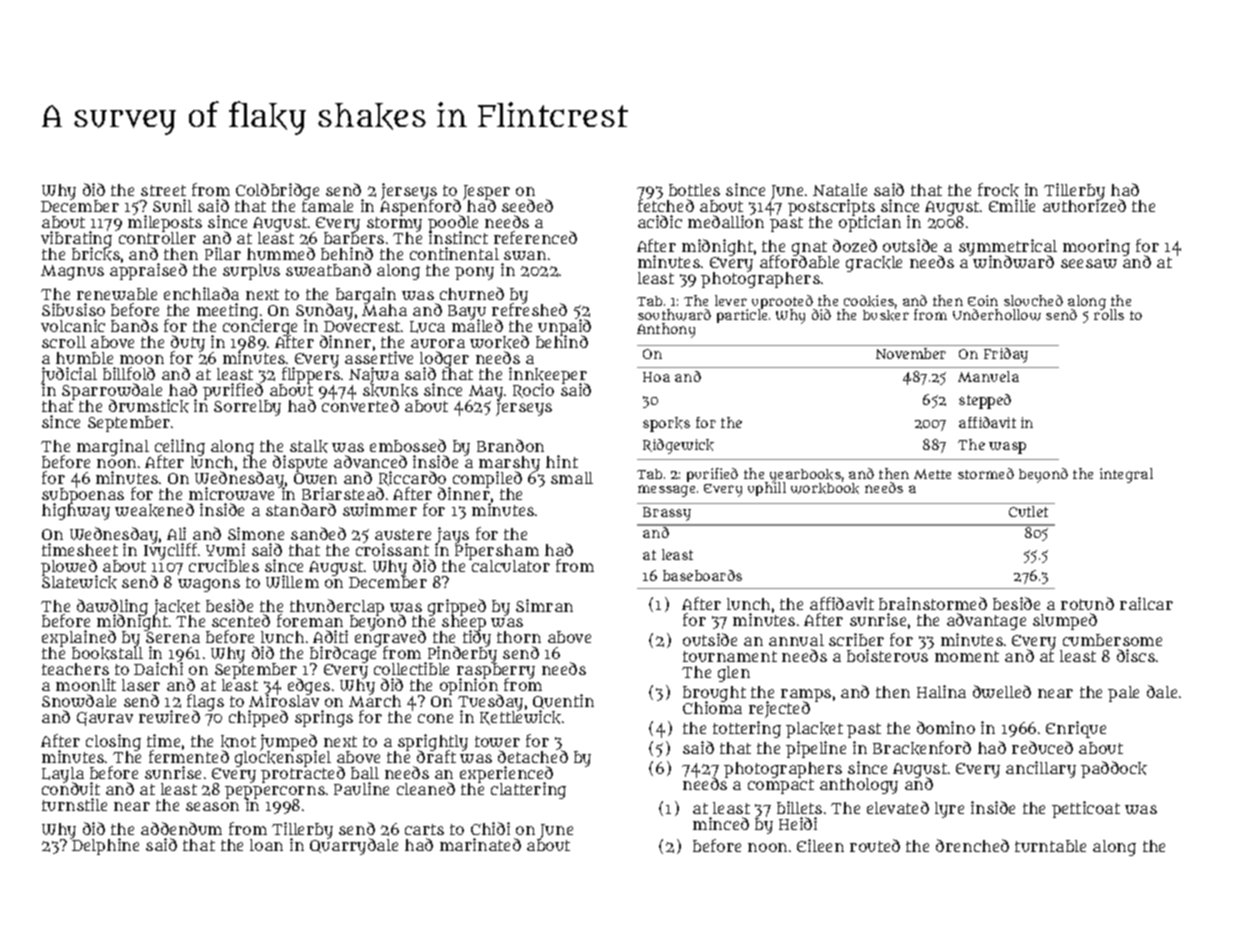 Image resolution: width=1233 pixels, height=952 pixels. What do you see at coordinates (1126, 475) in the screenshot?
I see `integral` at bounding box center [1126, 475].
